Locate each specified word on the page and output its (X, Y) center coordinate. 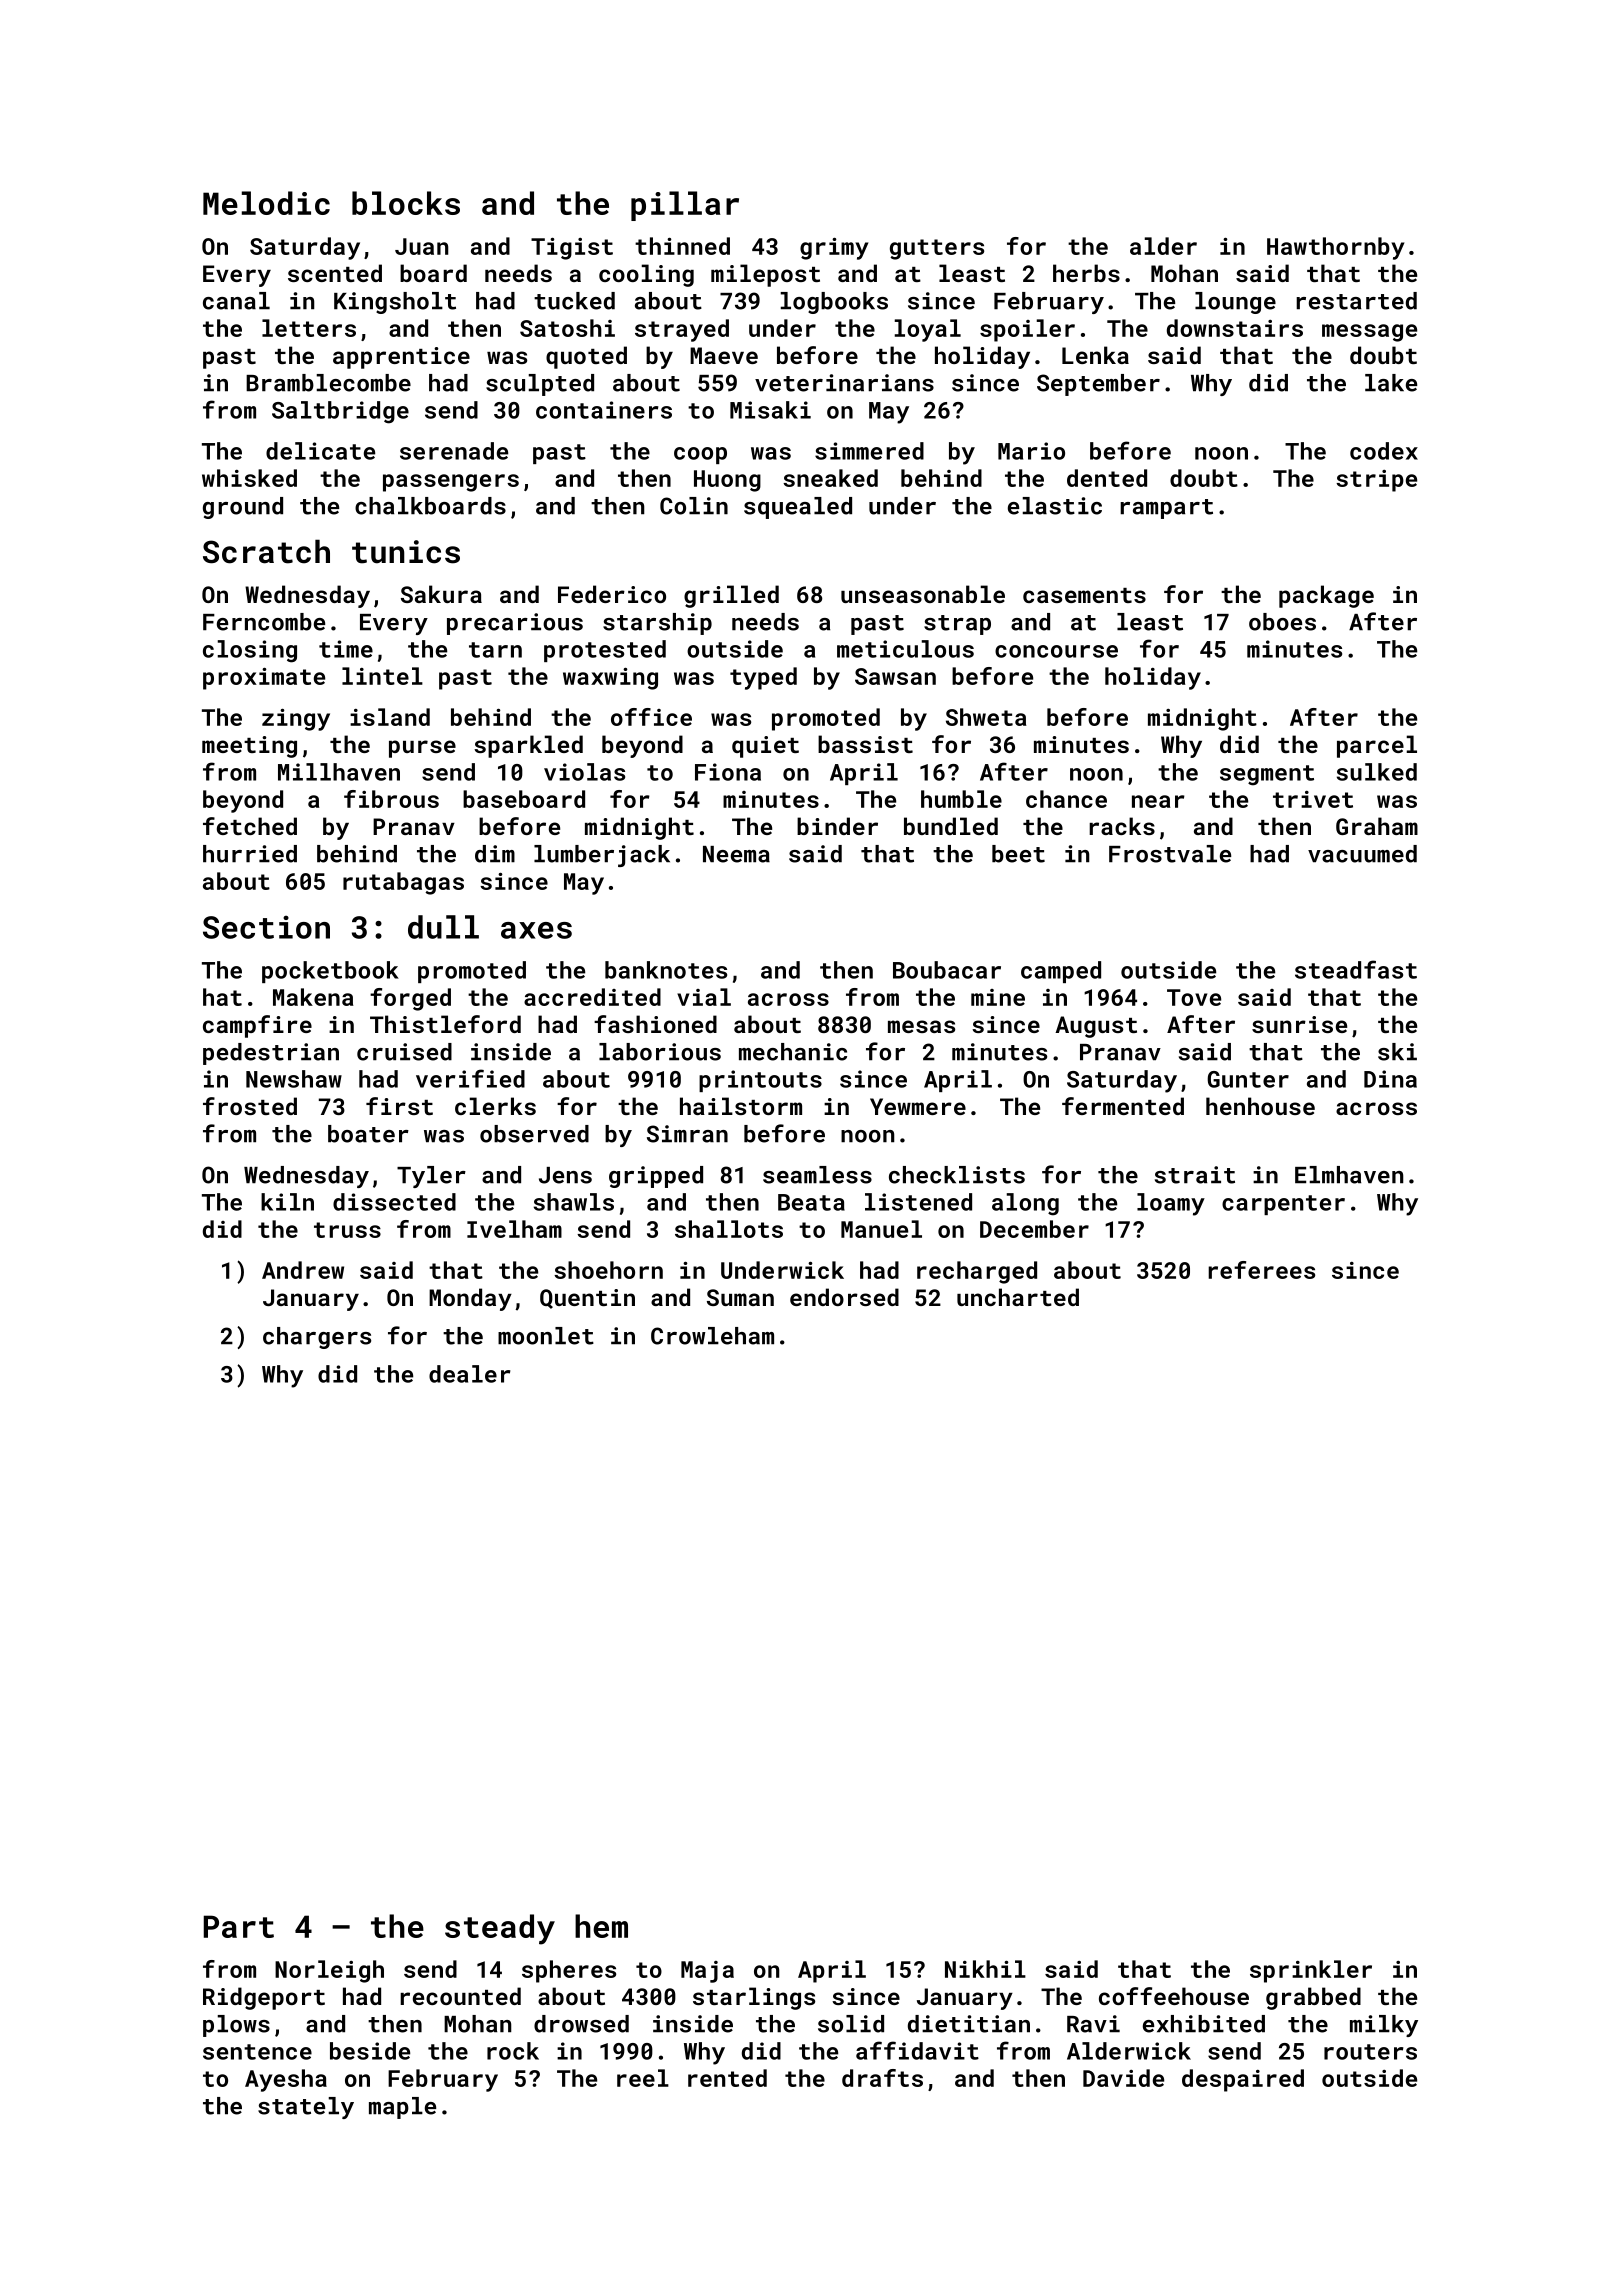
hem (601, 1926)
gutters (937, 249)
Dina (1390, 1079)
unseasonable (923, 594)
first (399, 1106)
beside (370, 2051)
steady (500, 1929)
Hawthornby (1335, 248)
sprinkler (1311, 1971)
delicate (320, 451)
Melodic (266, 203)
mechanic (793, 1052)
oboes (1282, 622)
